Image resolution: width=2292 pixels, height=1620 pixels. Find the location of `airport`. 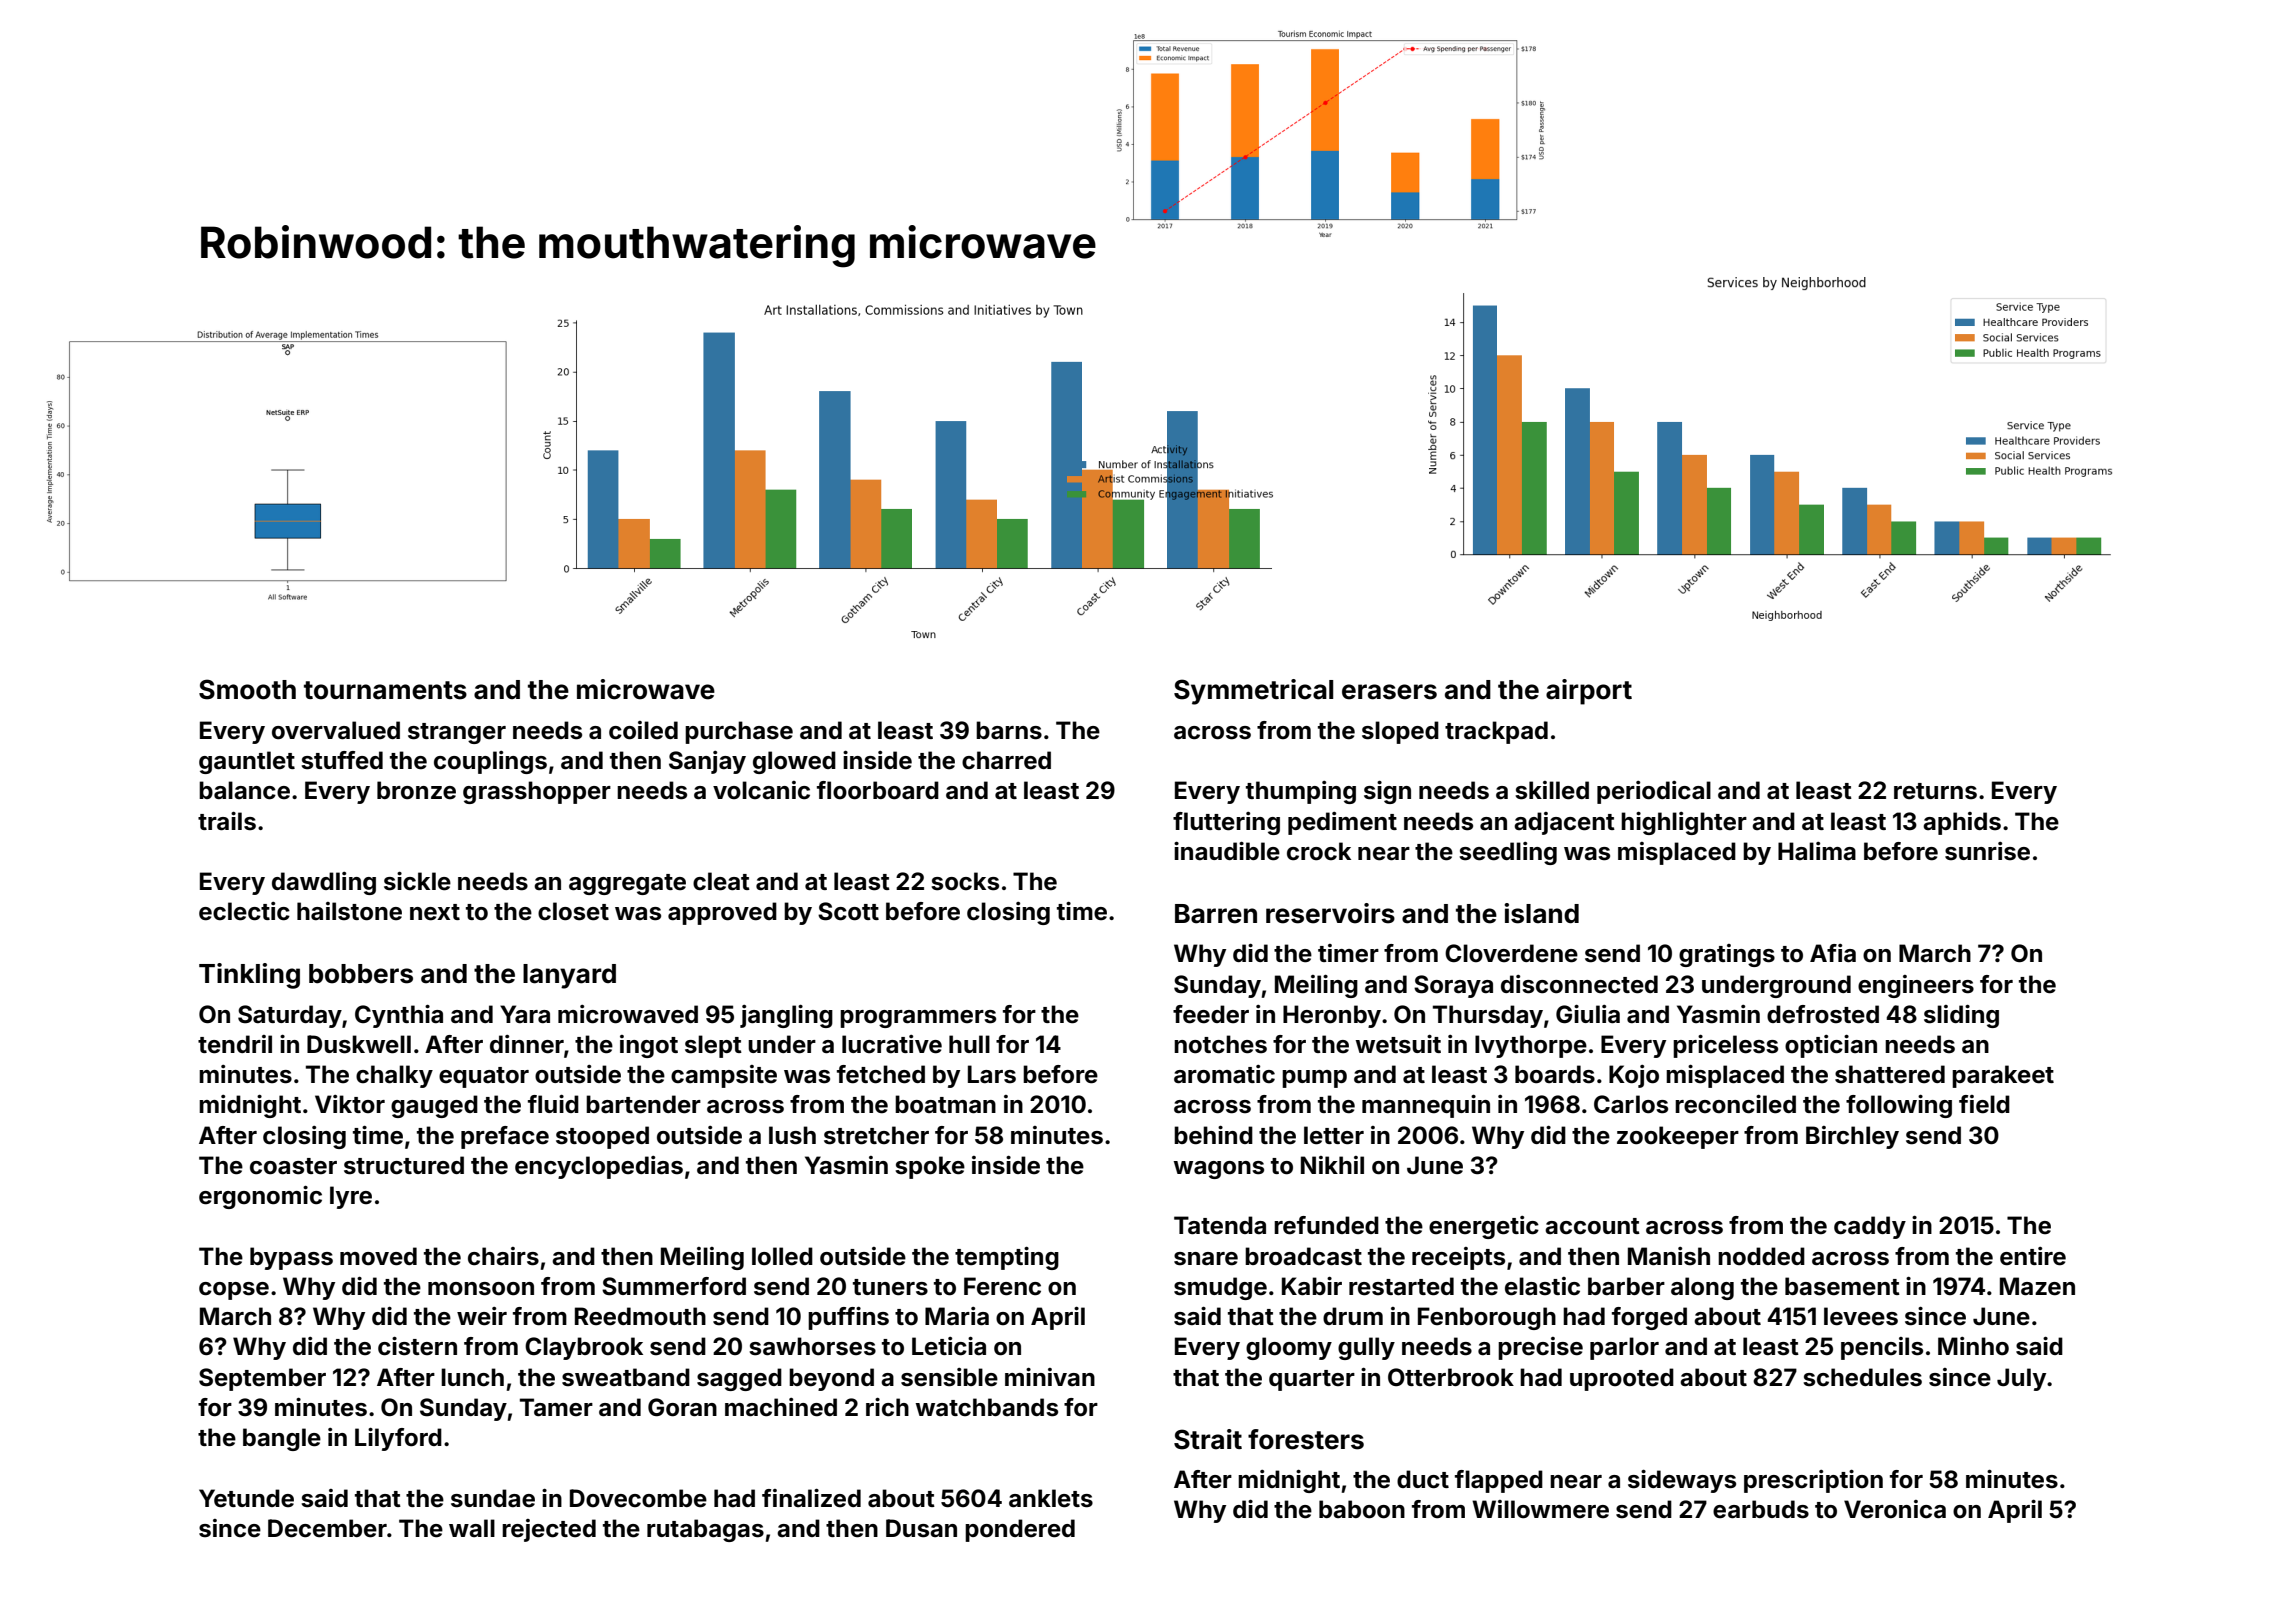

airport is located at coordinates (1589, 692).
